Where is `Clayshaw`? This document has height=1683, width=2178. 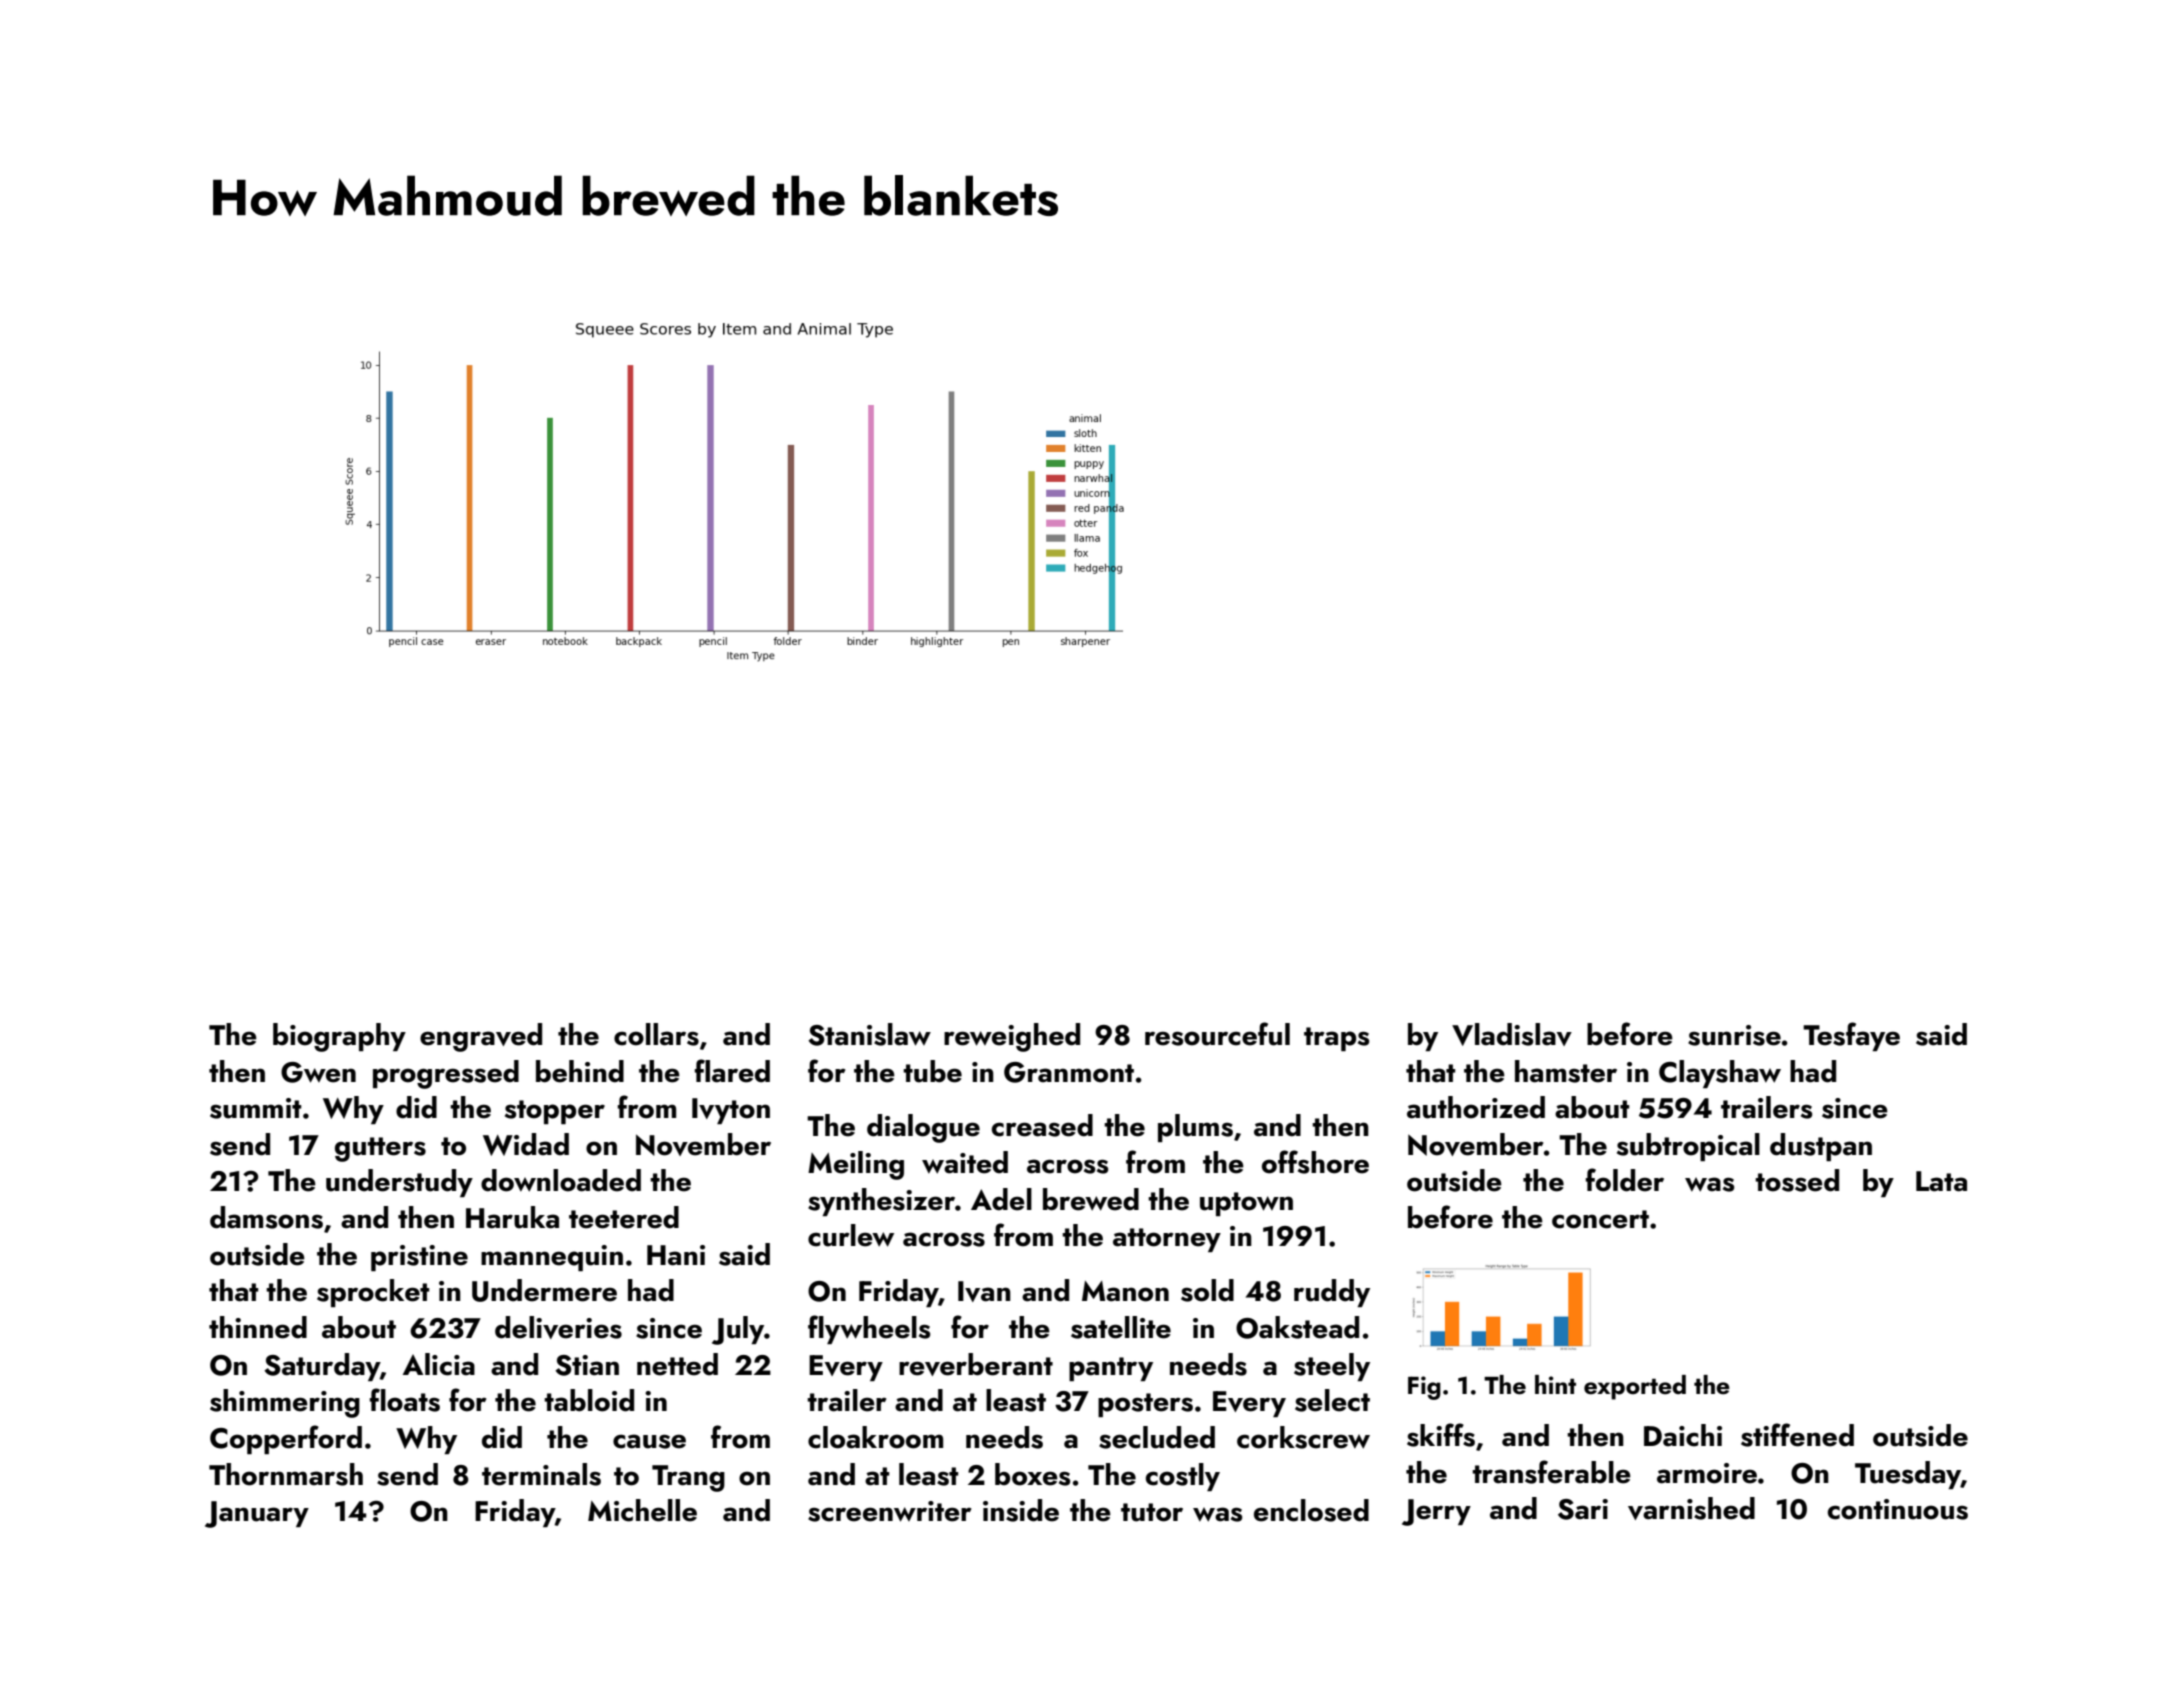
Clayshaw is located at coordinates (1720, 1074).
